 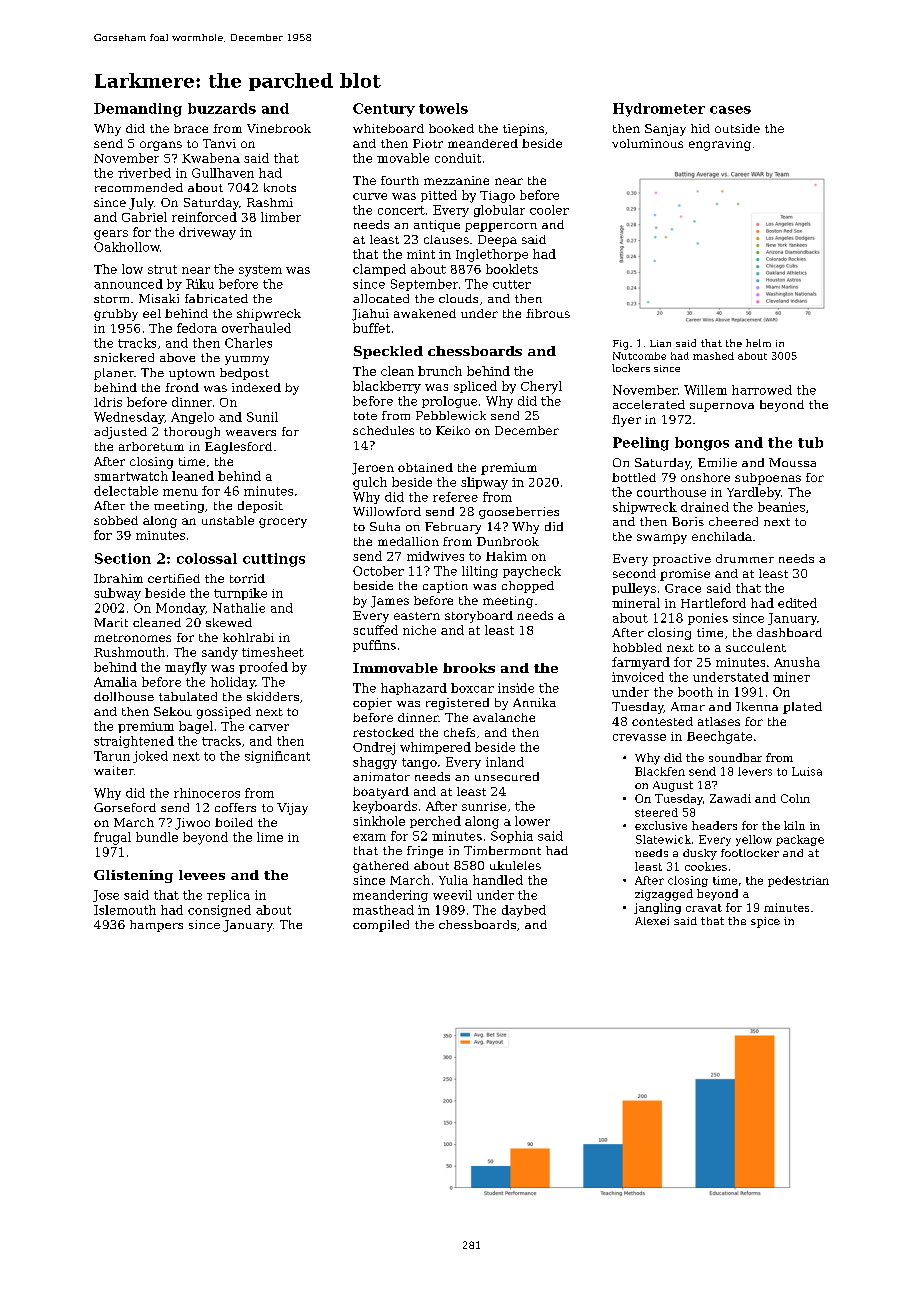 What do you see at coordinates (129, 652) in the page?
I see `Rushmouth` at bounding box center [129, 652].
